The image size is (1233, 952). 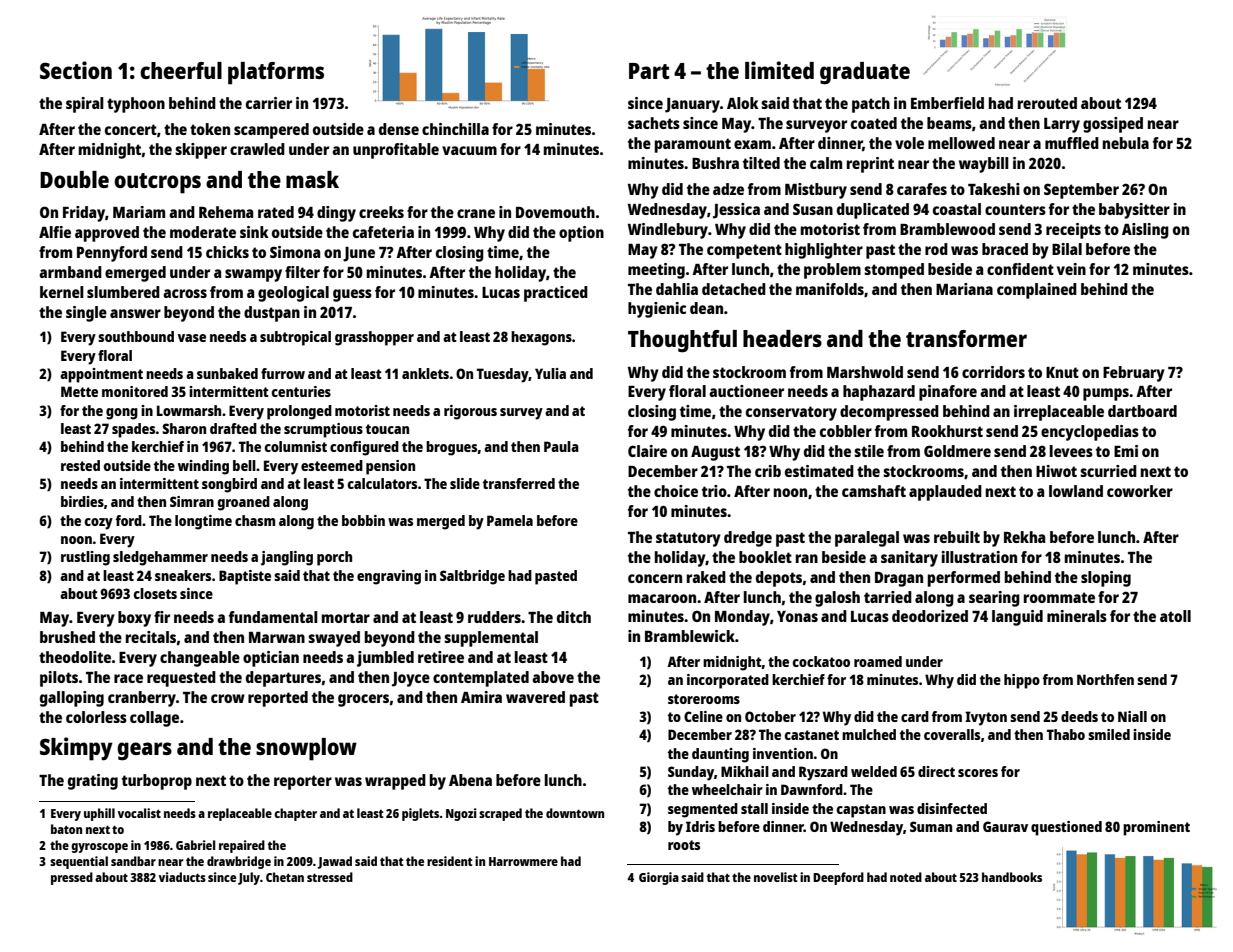 What do you see at coordinates (994, 189) in the screenshot?
I see `Takeshi` at bounding box center [994, 189].
